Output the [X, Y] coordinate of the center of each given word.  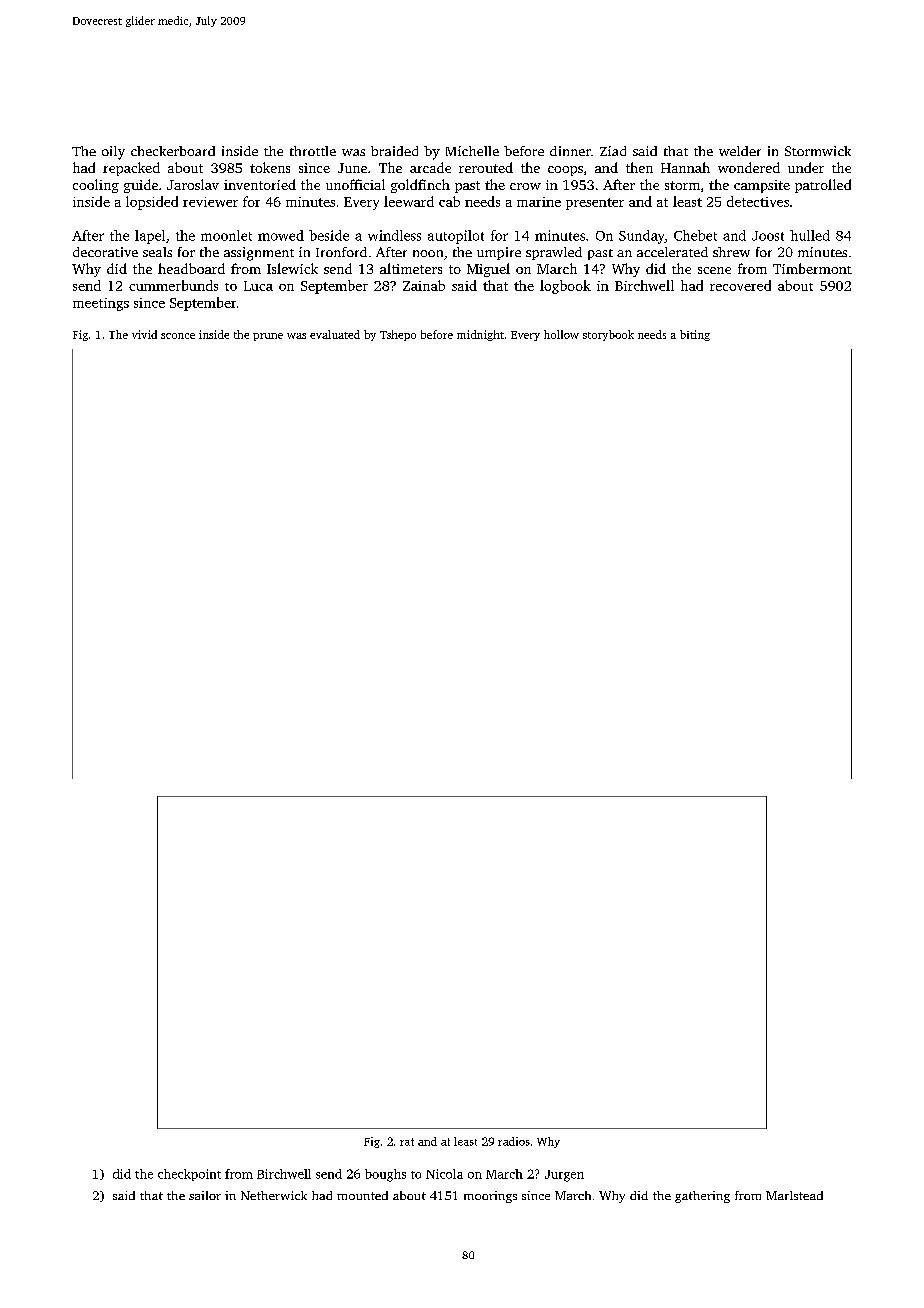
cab [449, 201]
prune [268, 337]
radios [514, 1141]
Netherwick [274, 1195]
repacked [131, 169]
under [806, 167]
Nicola [444, 1174]
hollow [561, 334]
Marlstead [794, 1195]
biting [695, 335]
